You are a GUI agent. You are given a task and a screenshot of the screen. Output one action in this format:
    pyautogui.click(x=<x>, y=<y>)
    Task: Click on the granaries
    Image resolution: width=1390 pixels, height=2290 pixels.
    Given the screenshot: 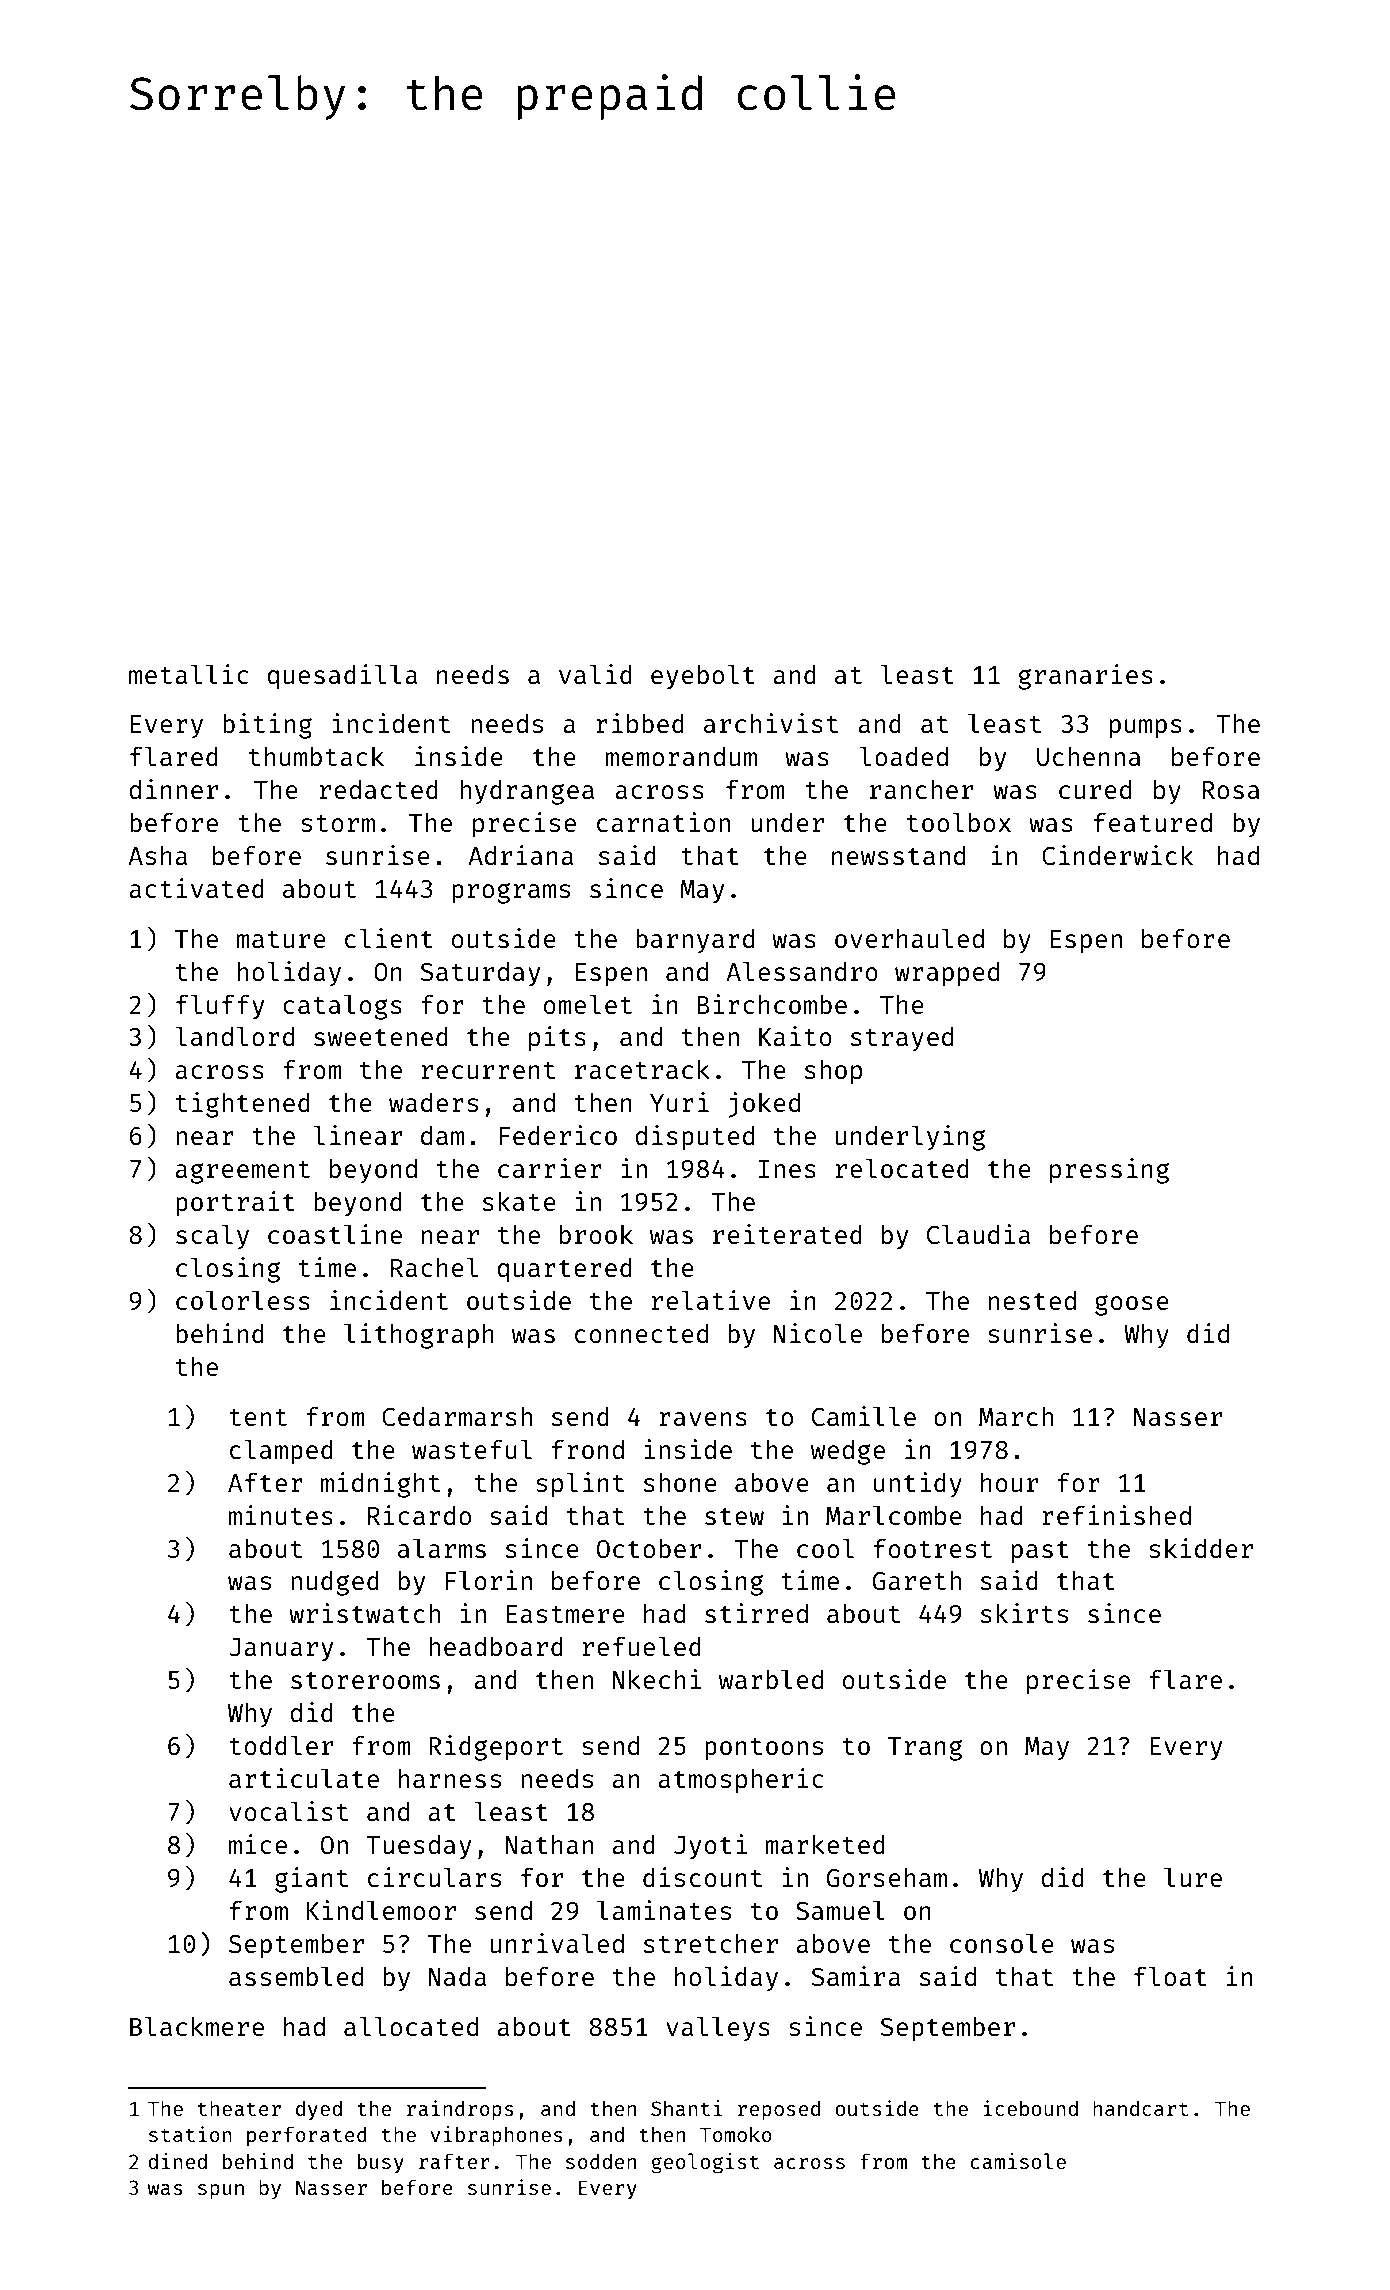 What is the action you would take?
    pyautogui.click(x=1085, y=677)
